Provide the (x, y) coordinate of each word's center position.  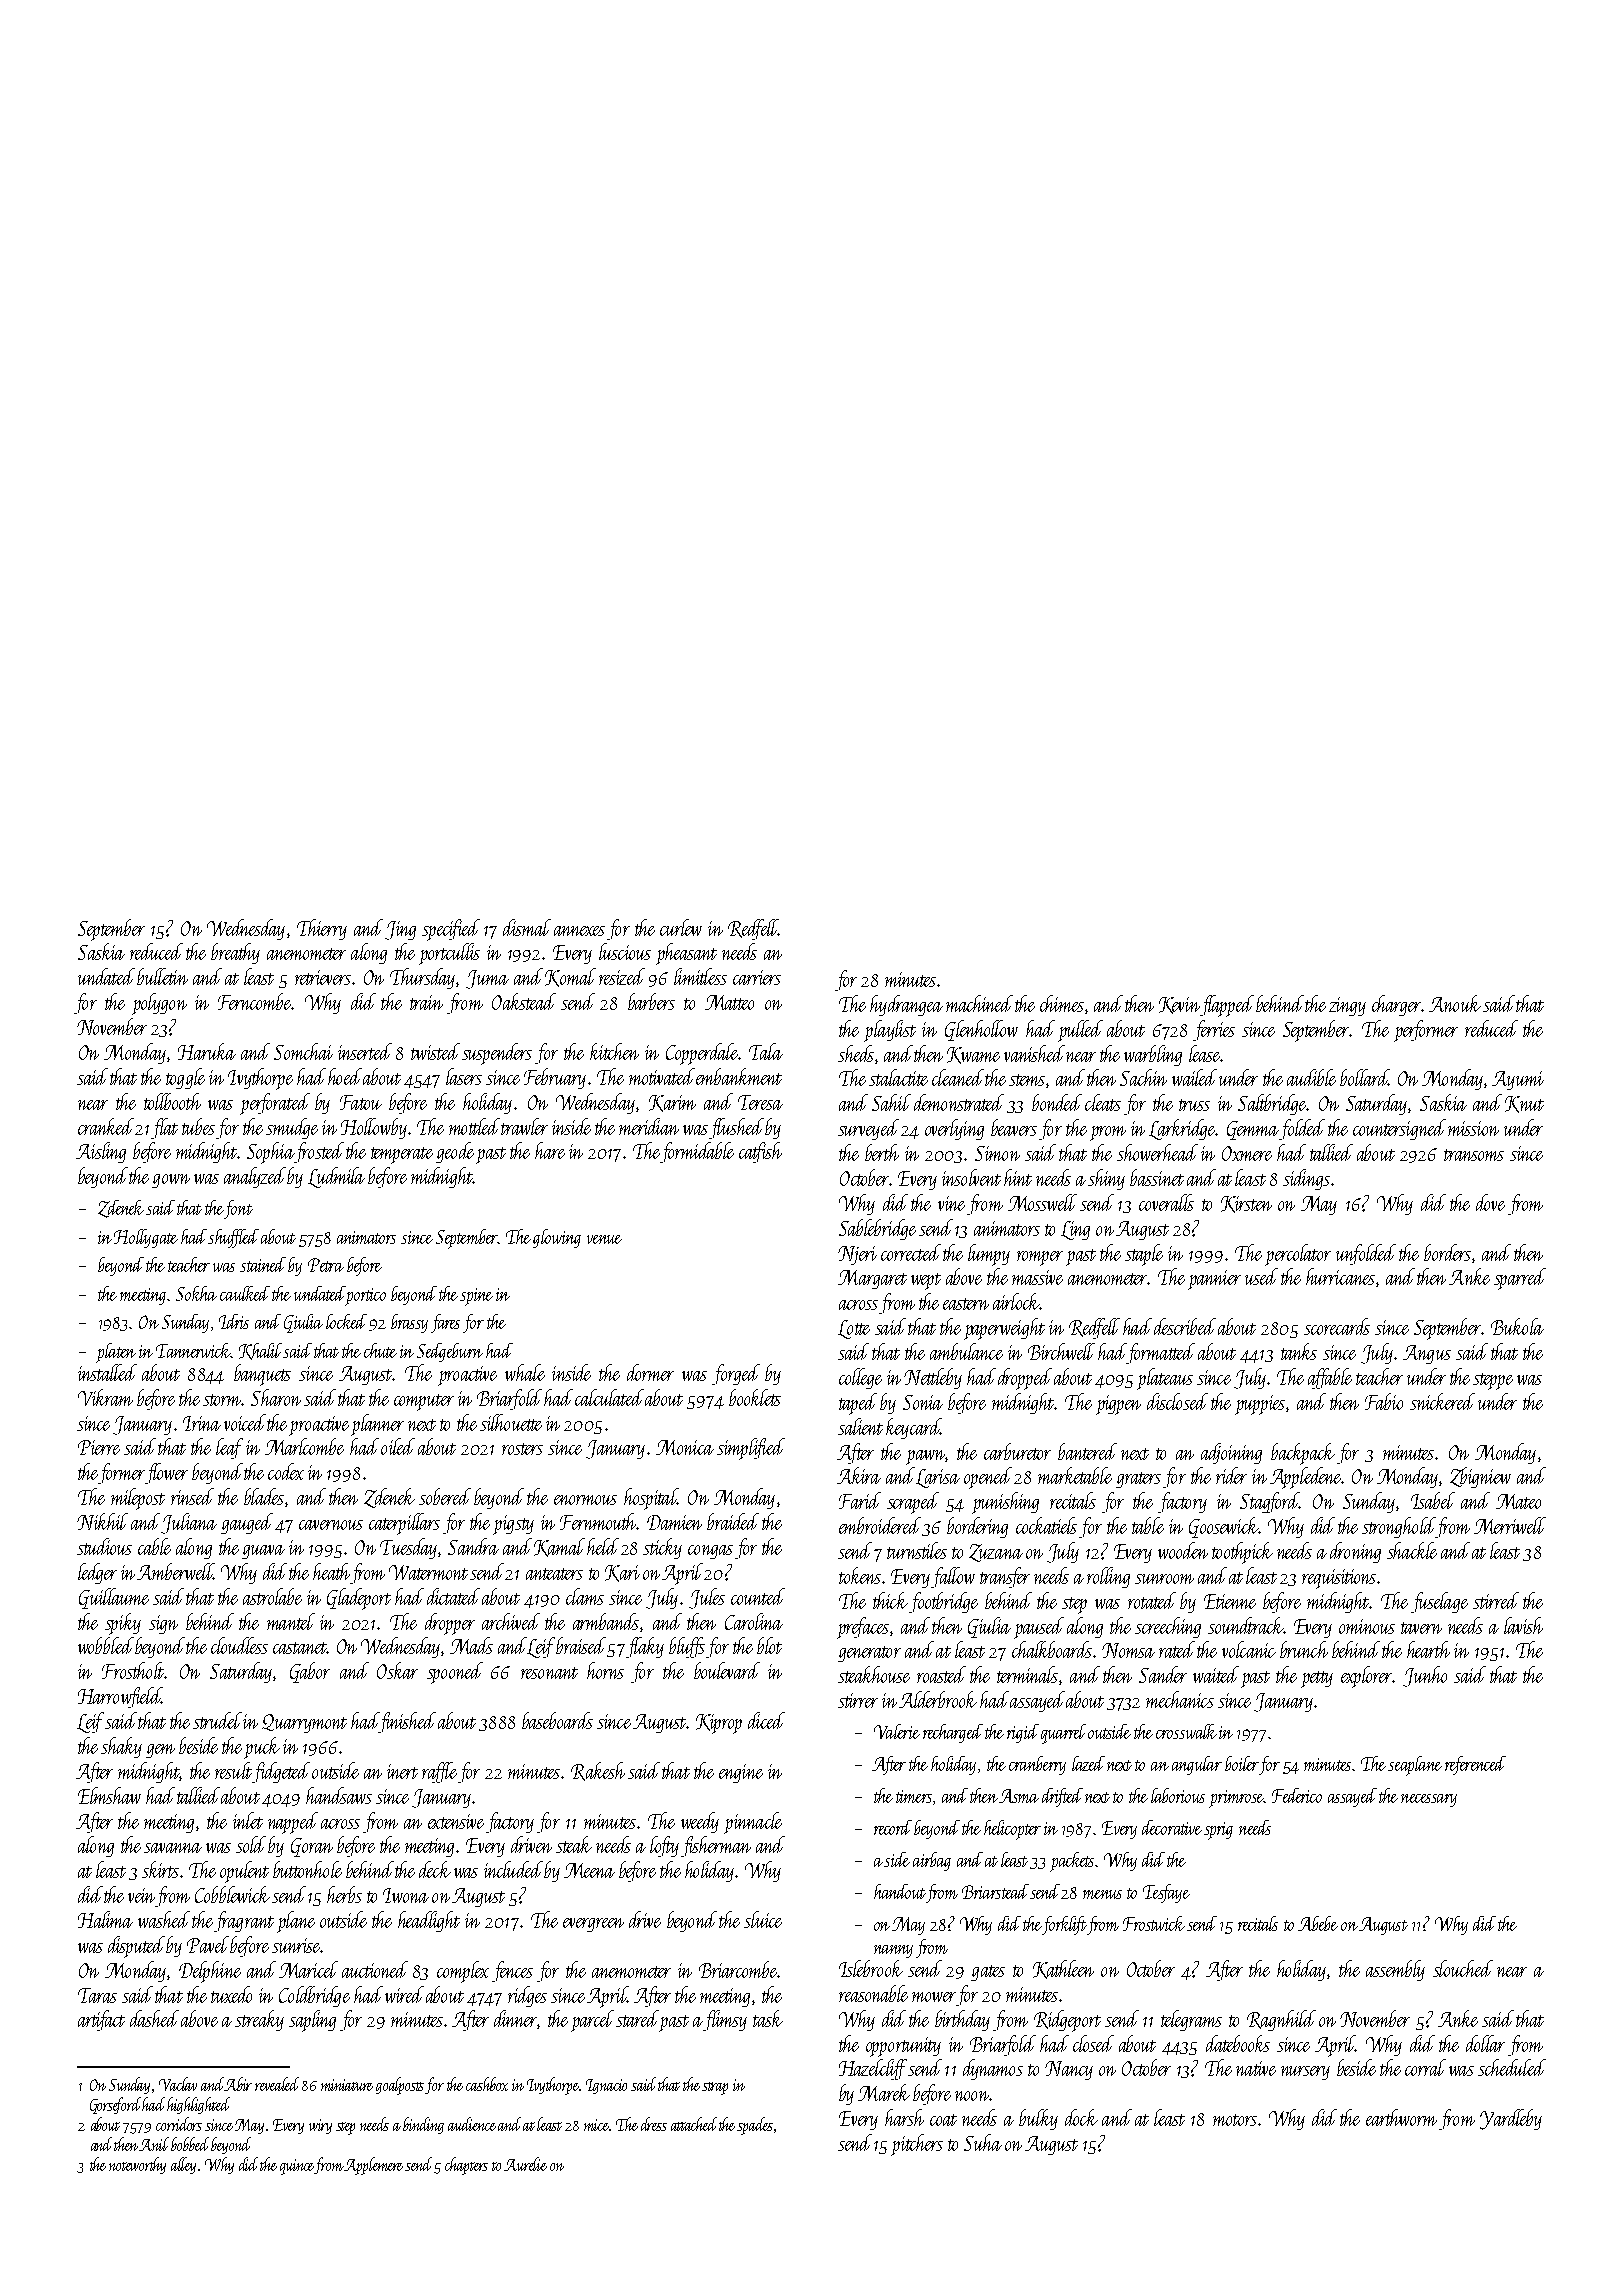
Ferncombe (255, 1001)
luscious (625, 951)
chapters (466, 2166)
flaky (645, 1647)
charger (1397, 1005)
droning (1355, 1552)
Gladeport (359, 1599)
